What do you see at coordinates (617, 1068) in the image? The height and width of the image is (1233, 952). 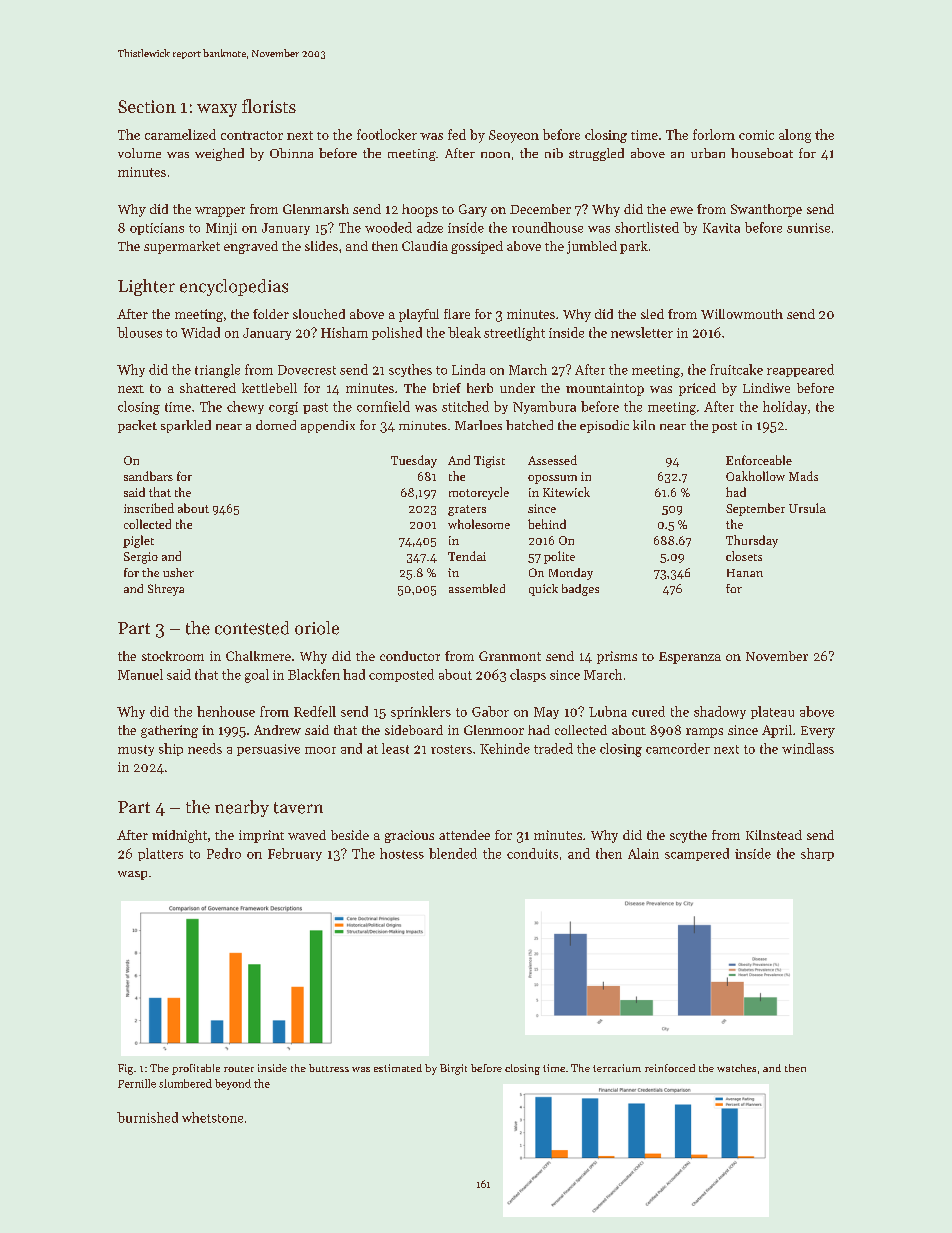 I see `terrarium` at bounding box center [617, 1068].
